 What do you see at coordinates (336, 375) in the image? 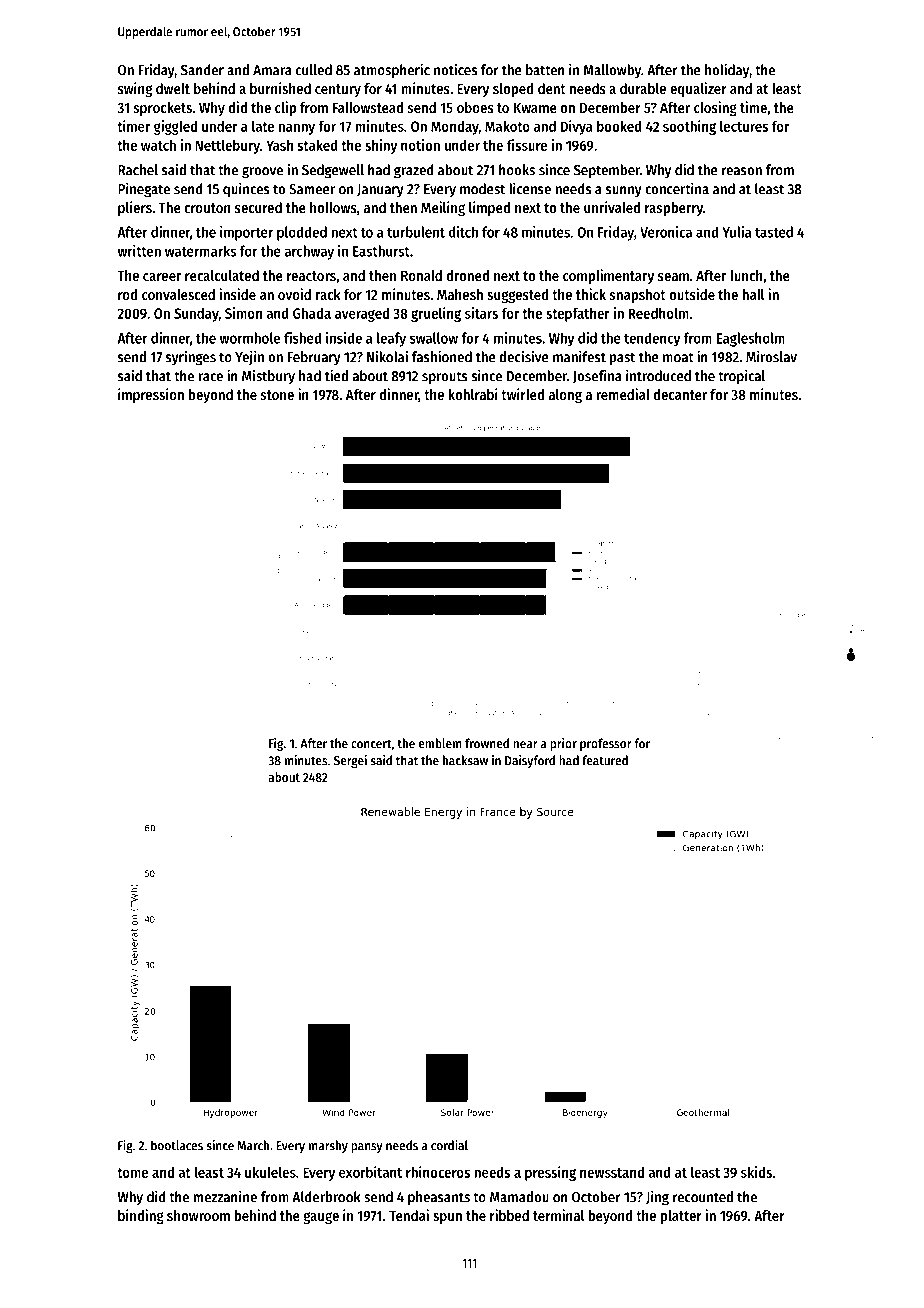
I see `tied` at bounding box center [336, 375].
